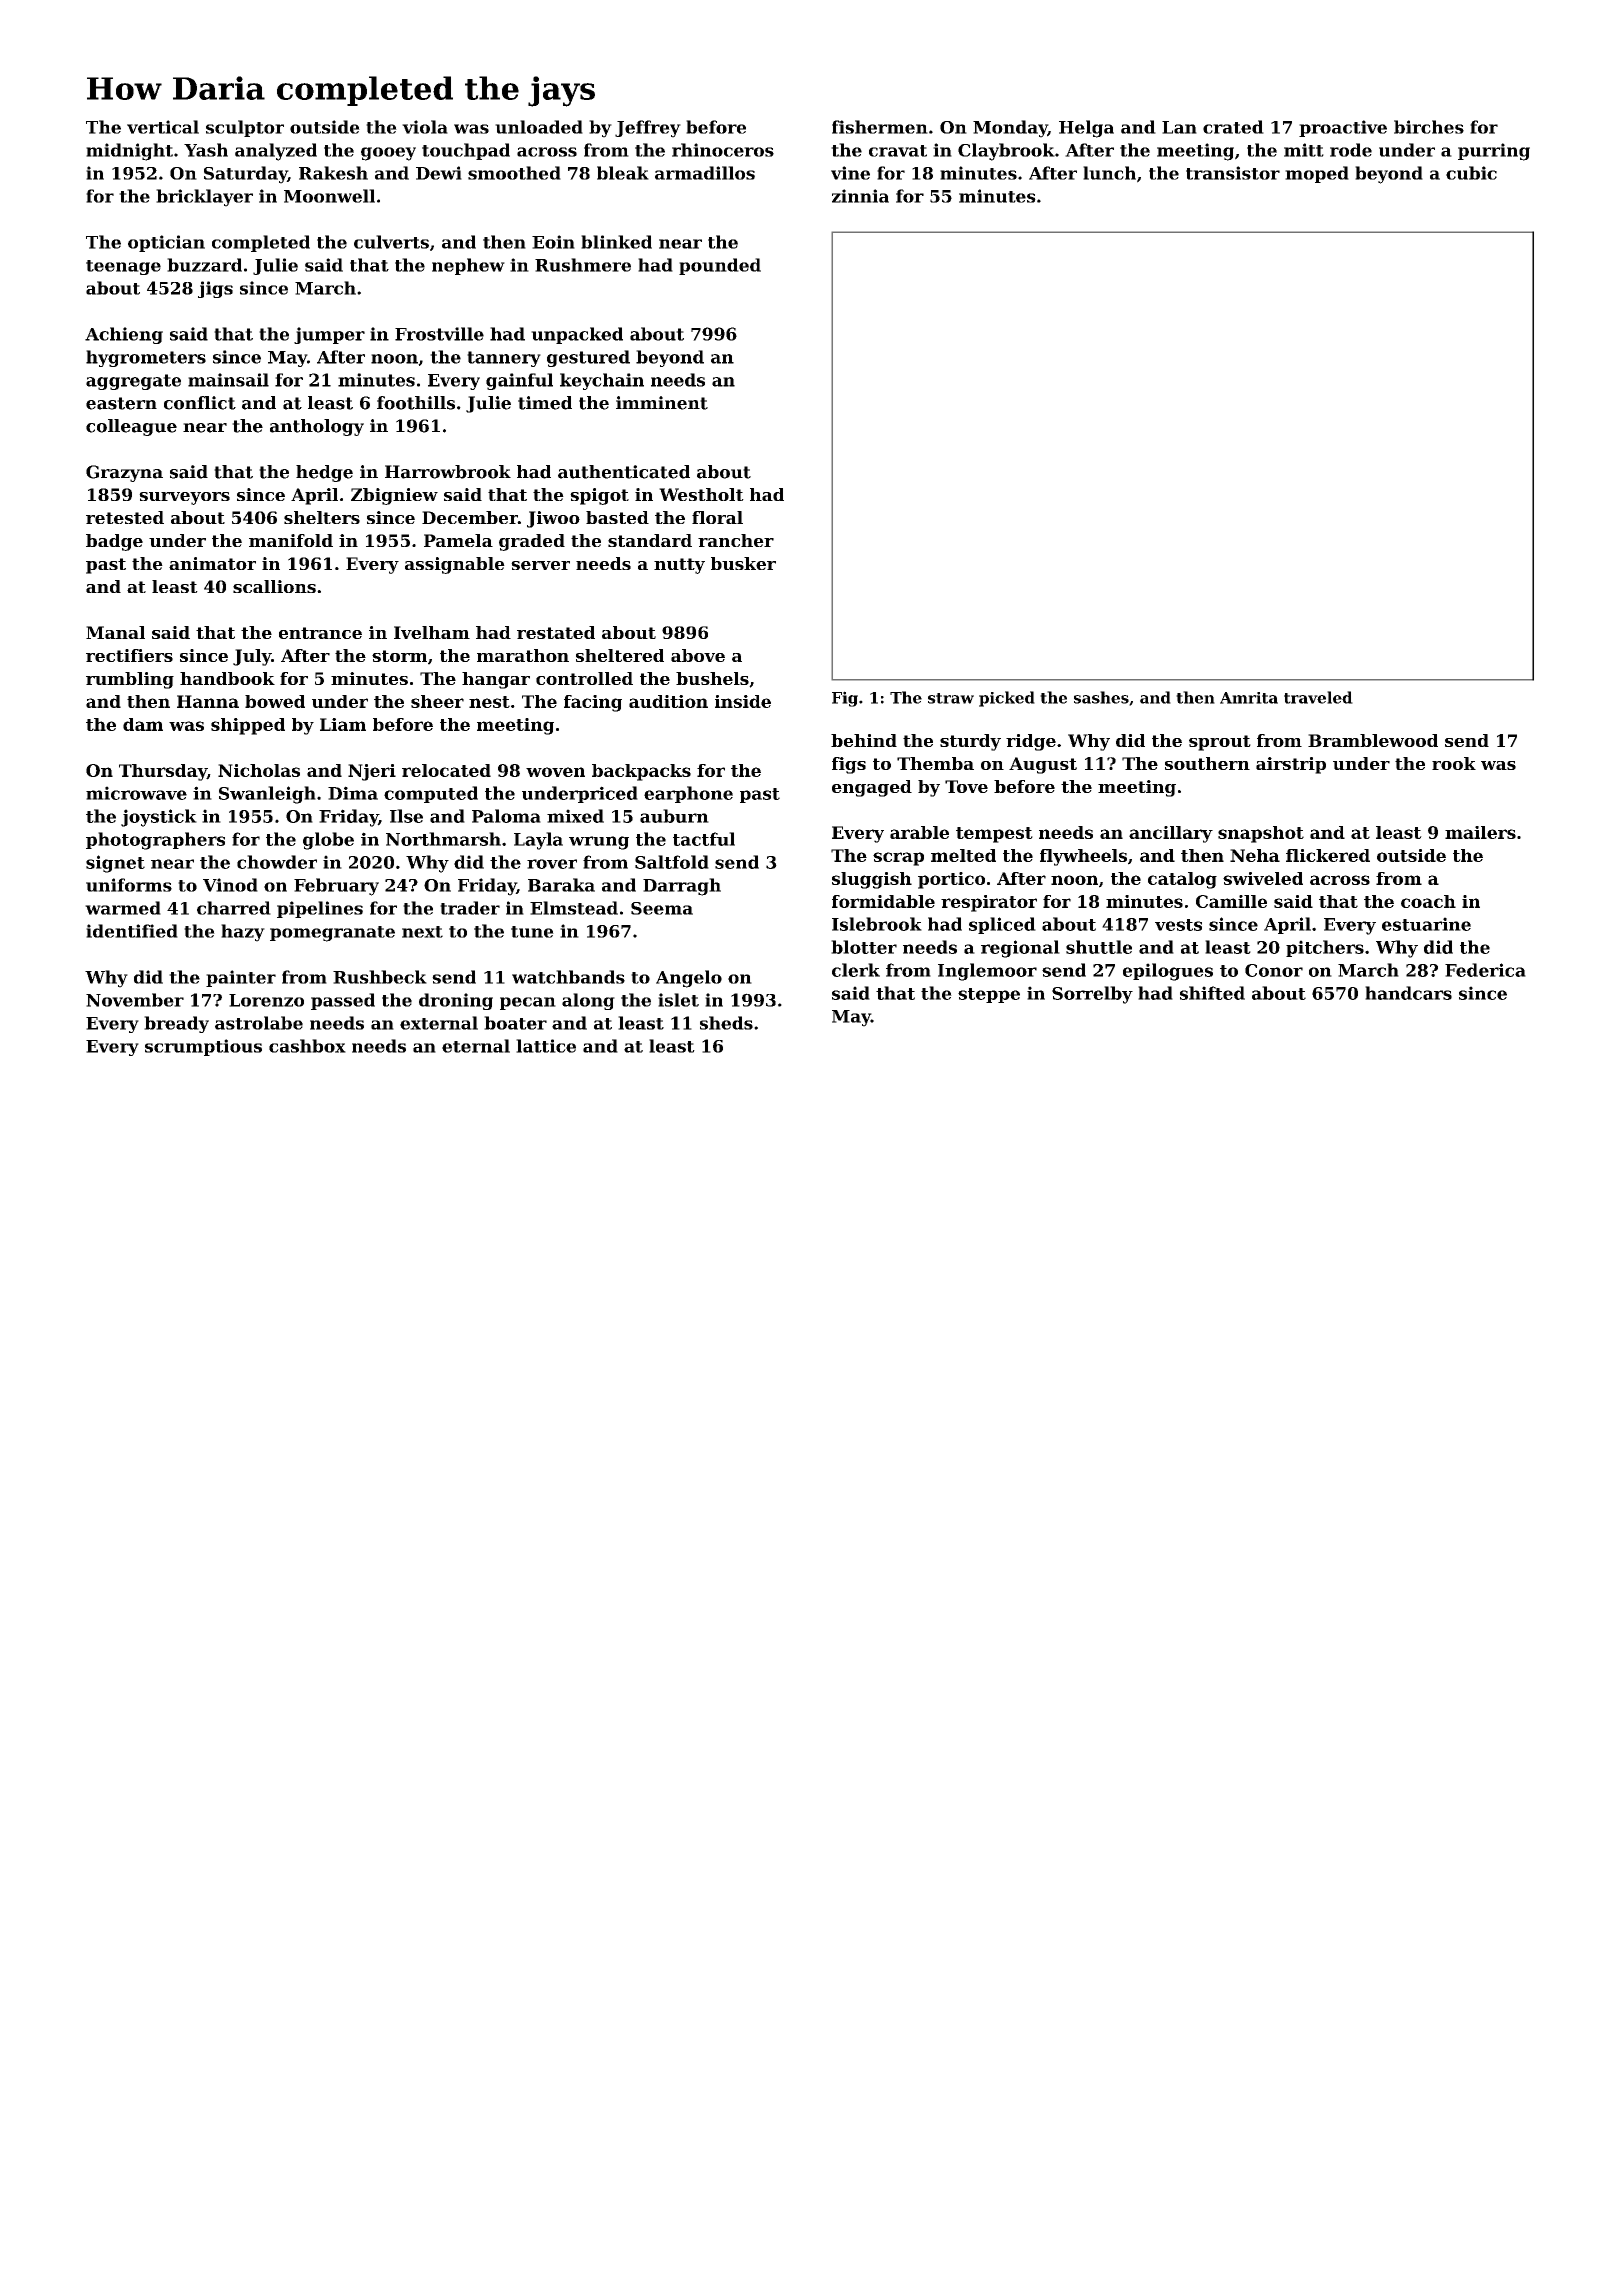  What do you see at coordinates (556, 632) in the page?
I see `restated` at bounding box center [556, 632].
